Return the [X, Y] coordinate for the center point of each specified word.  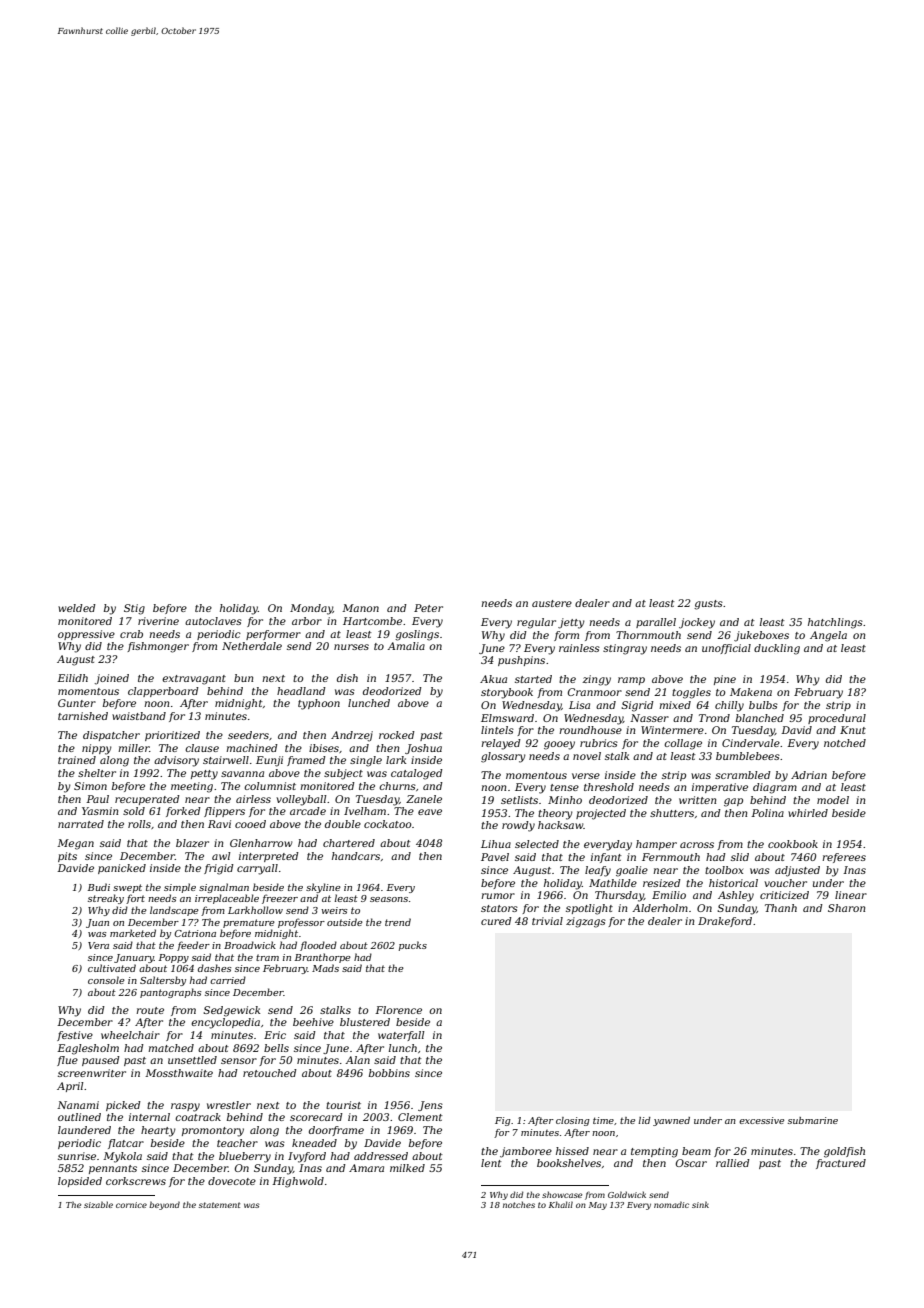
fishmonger [158, 647]
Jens [430, 1106]
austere [552, 603]
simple [180, 888]
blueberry [245, 1157]
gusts [708, 605]
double [343, 824]
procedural [837, 719]
